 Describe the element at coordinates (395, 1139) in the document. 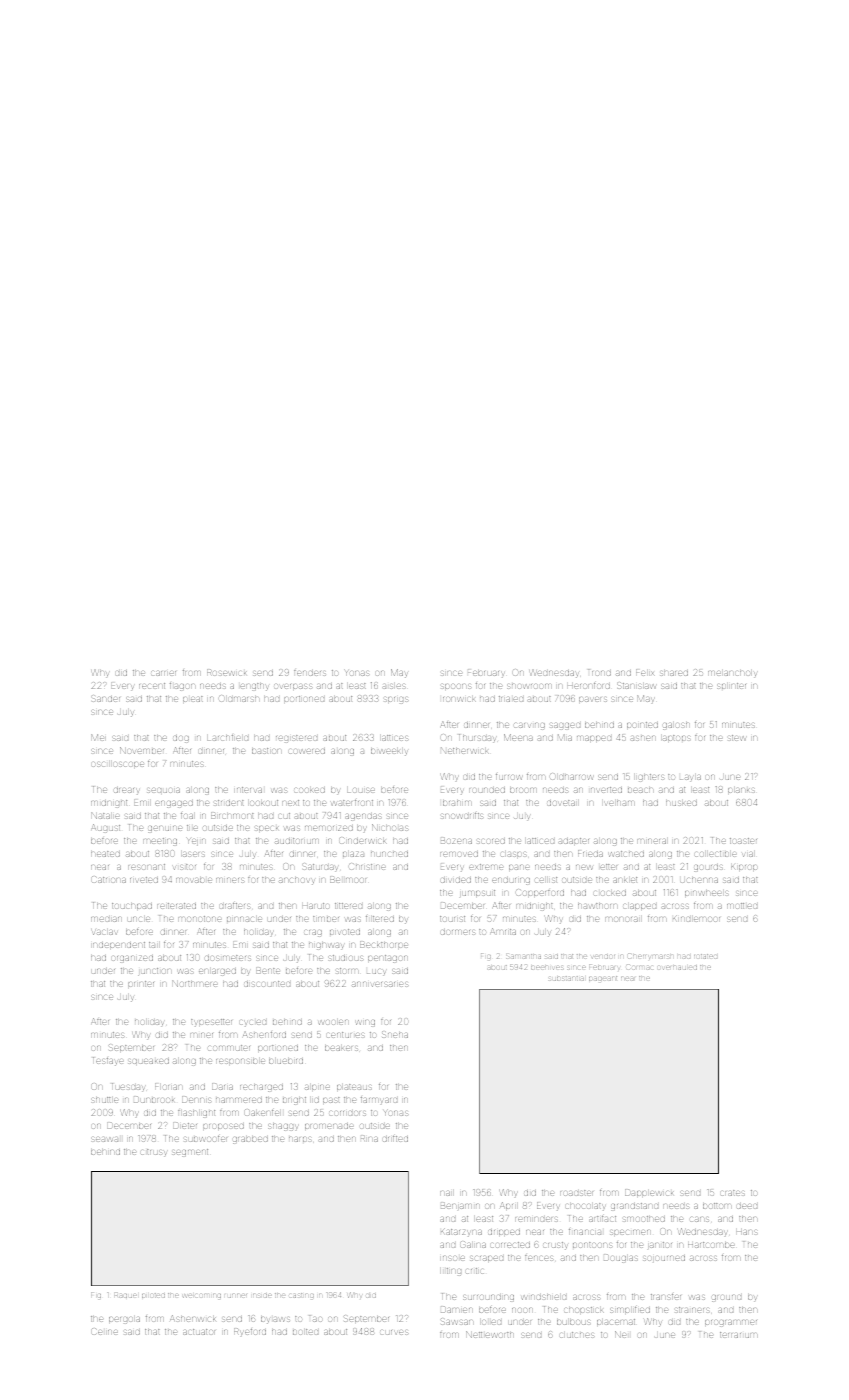

I see `drifted` at that location.
